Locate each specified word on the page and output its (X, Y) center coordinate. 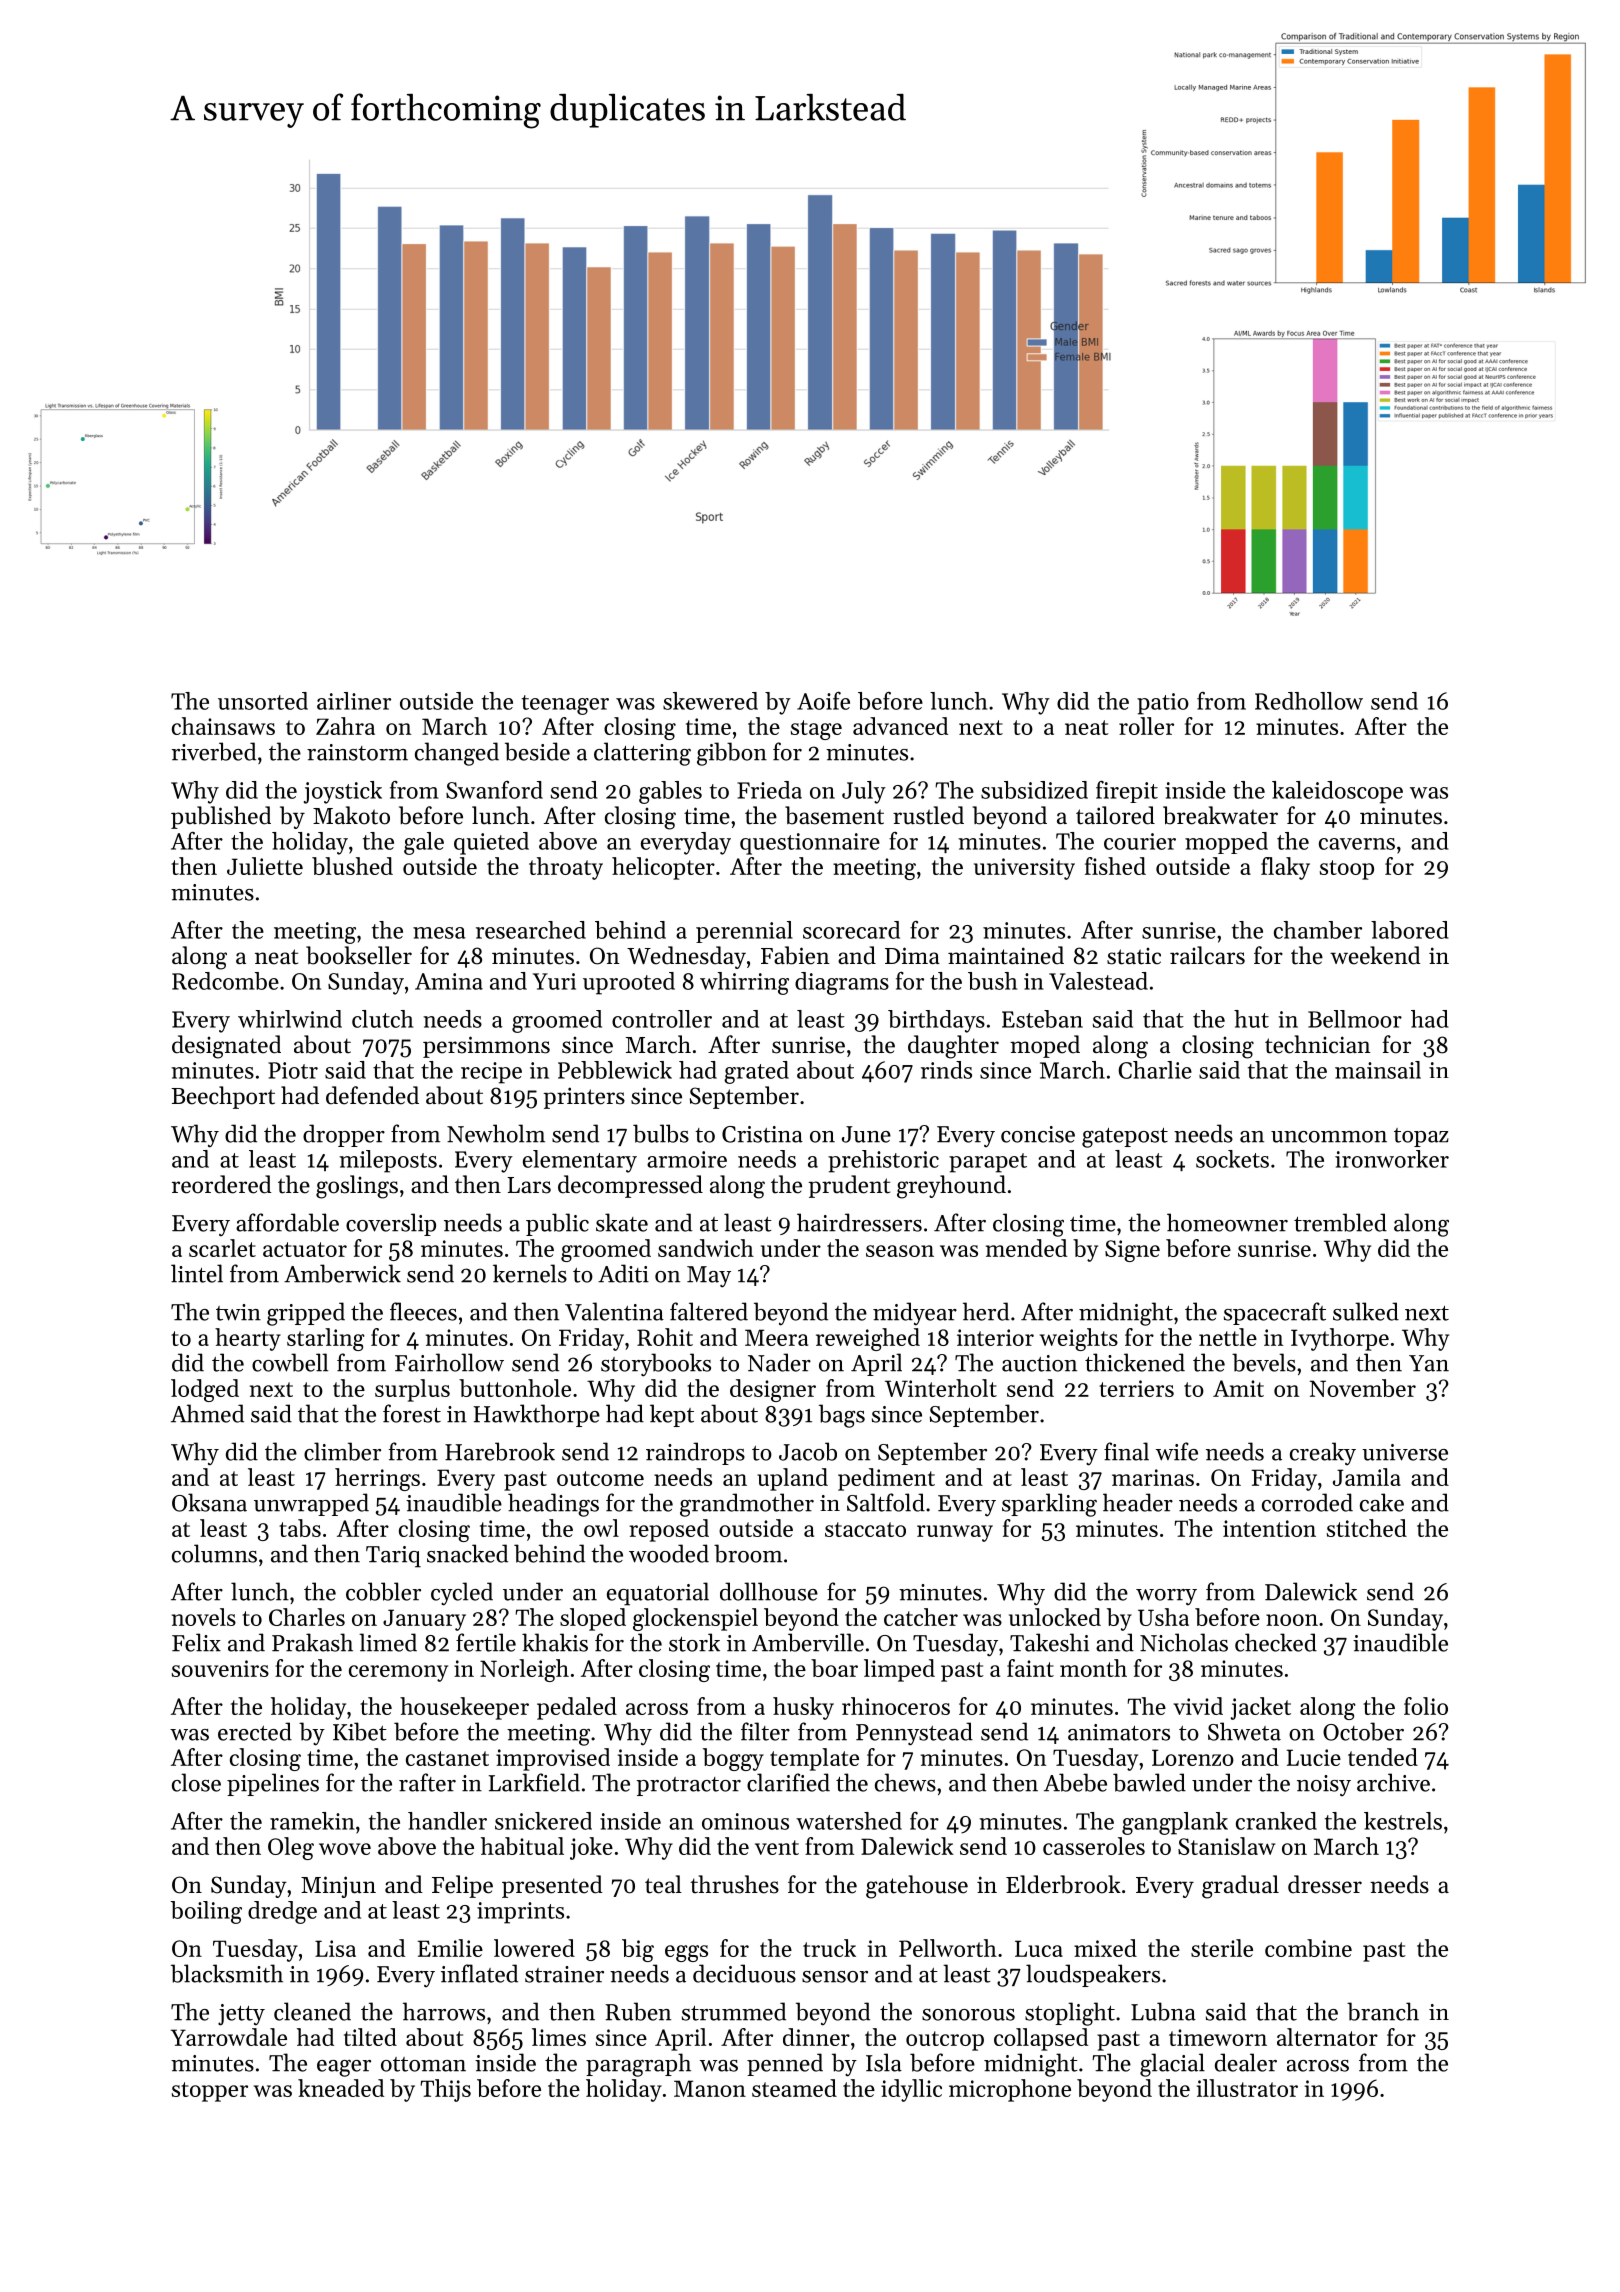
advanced (900, 726)
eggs (686, 1953)
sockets (1232, 1159)
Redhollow (1309, 701)
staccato (865, 1529)
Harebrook (500, 1451)
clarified (788, 1782)
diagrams (842, 983)
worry (1166, 1597)
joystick (343, 792)
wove (345, 1849)
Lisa (335, 1948)
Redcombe (225, 981)
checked (1276, 1642)
